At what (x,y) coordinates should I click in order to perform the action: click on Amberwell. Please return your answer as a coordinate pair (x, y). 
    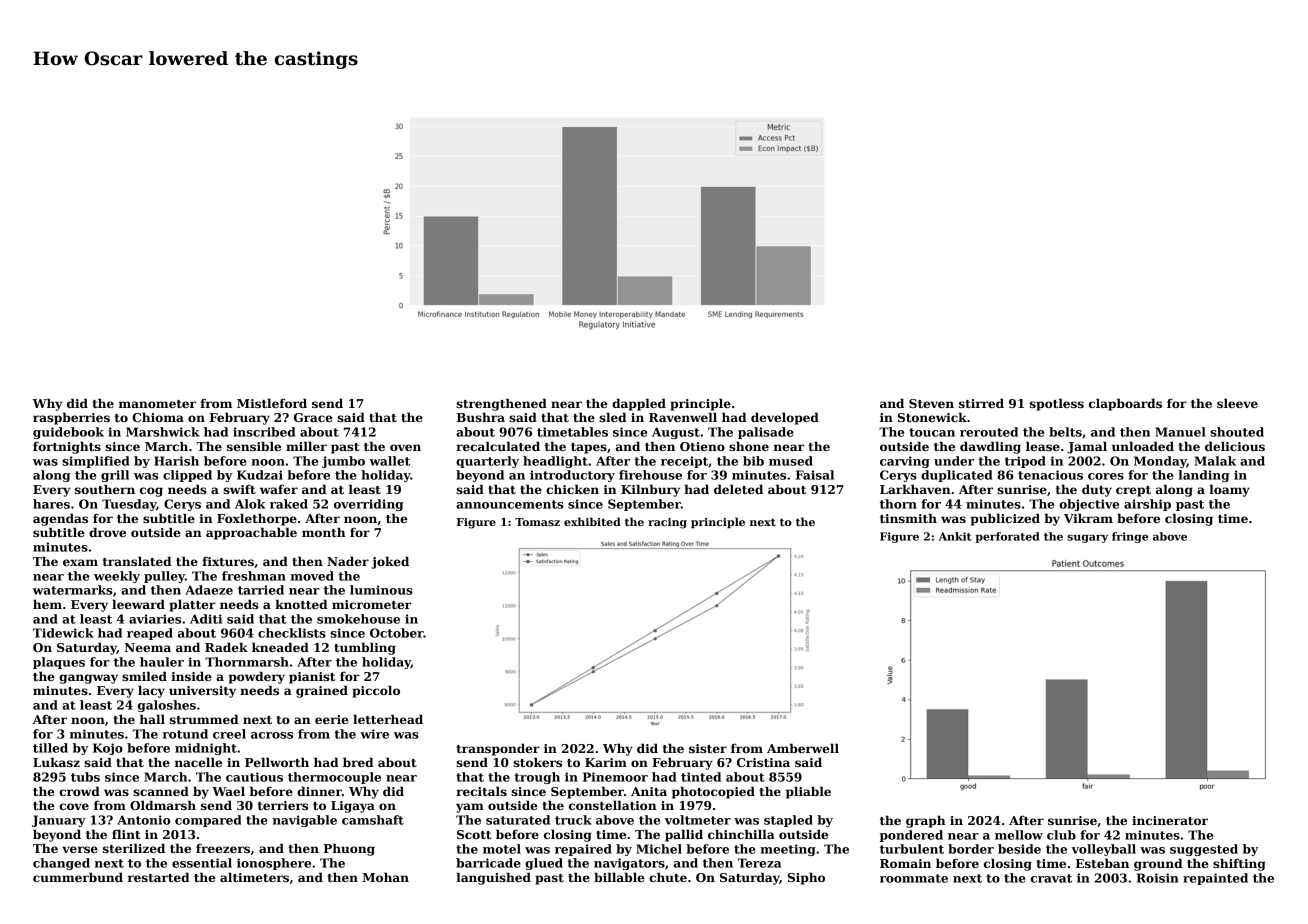
    Looking at the image, I should click on (803, 748).
